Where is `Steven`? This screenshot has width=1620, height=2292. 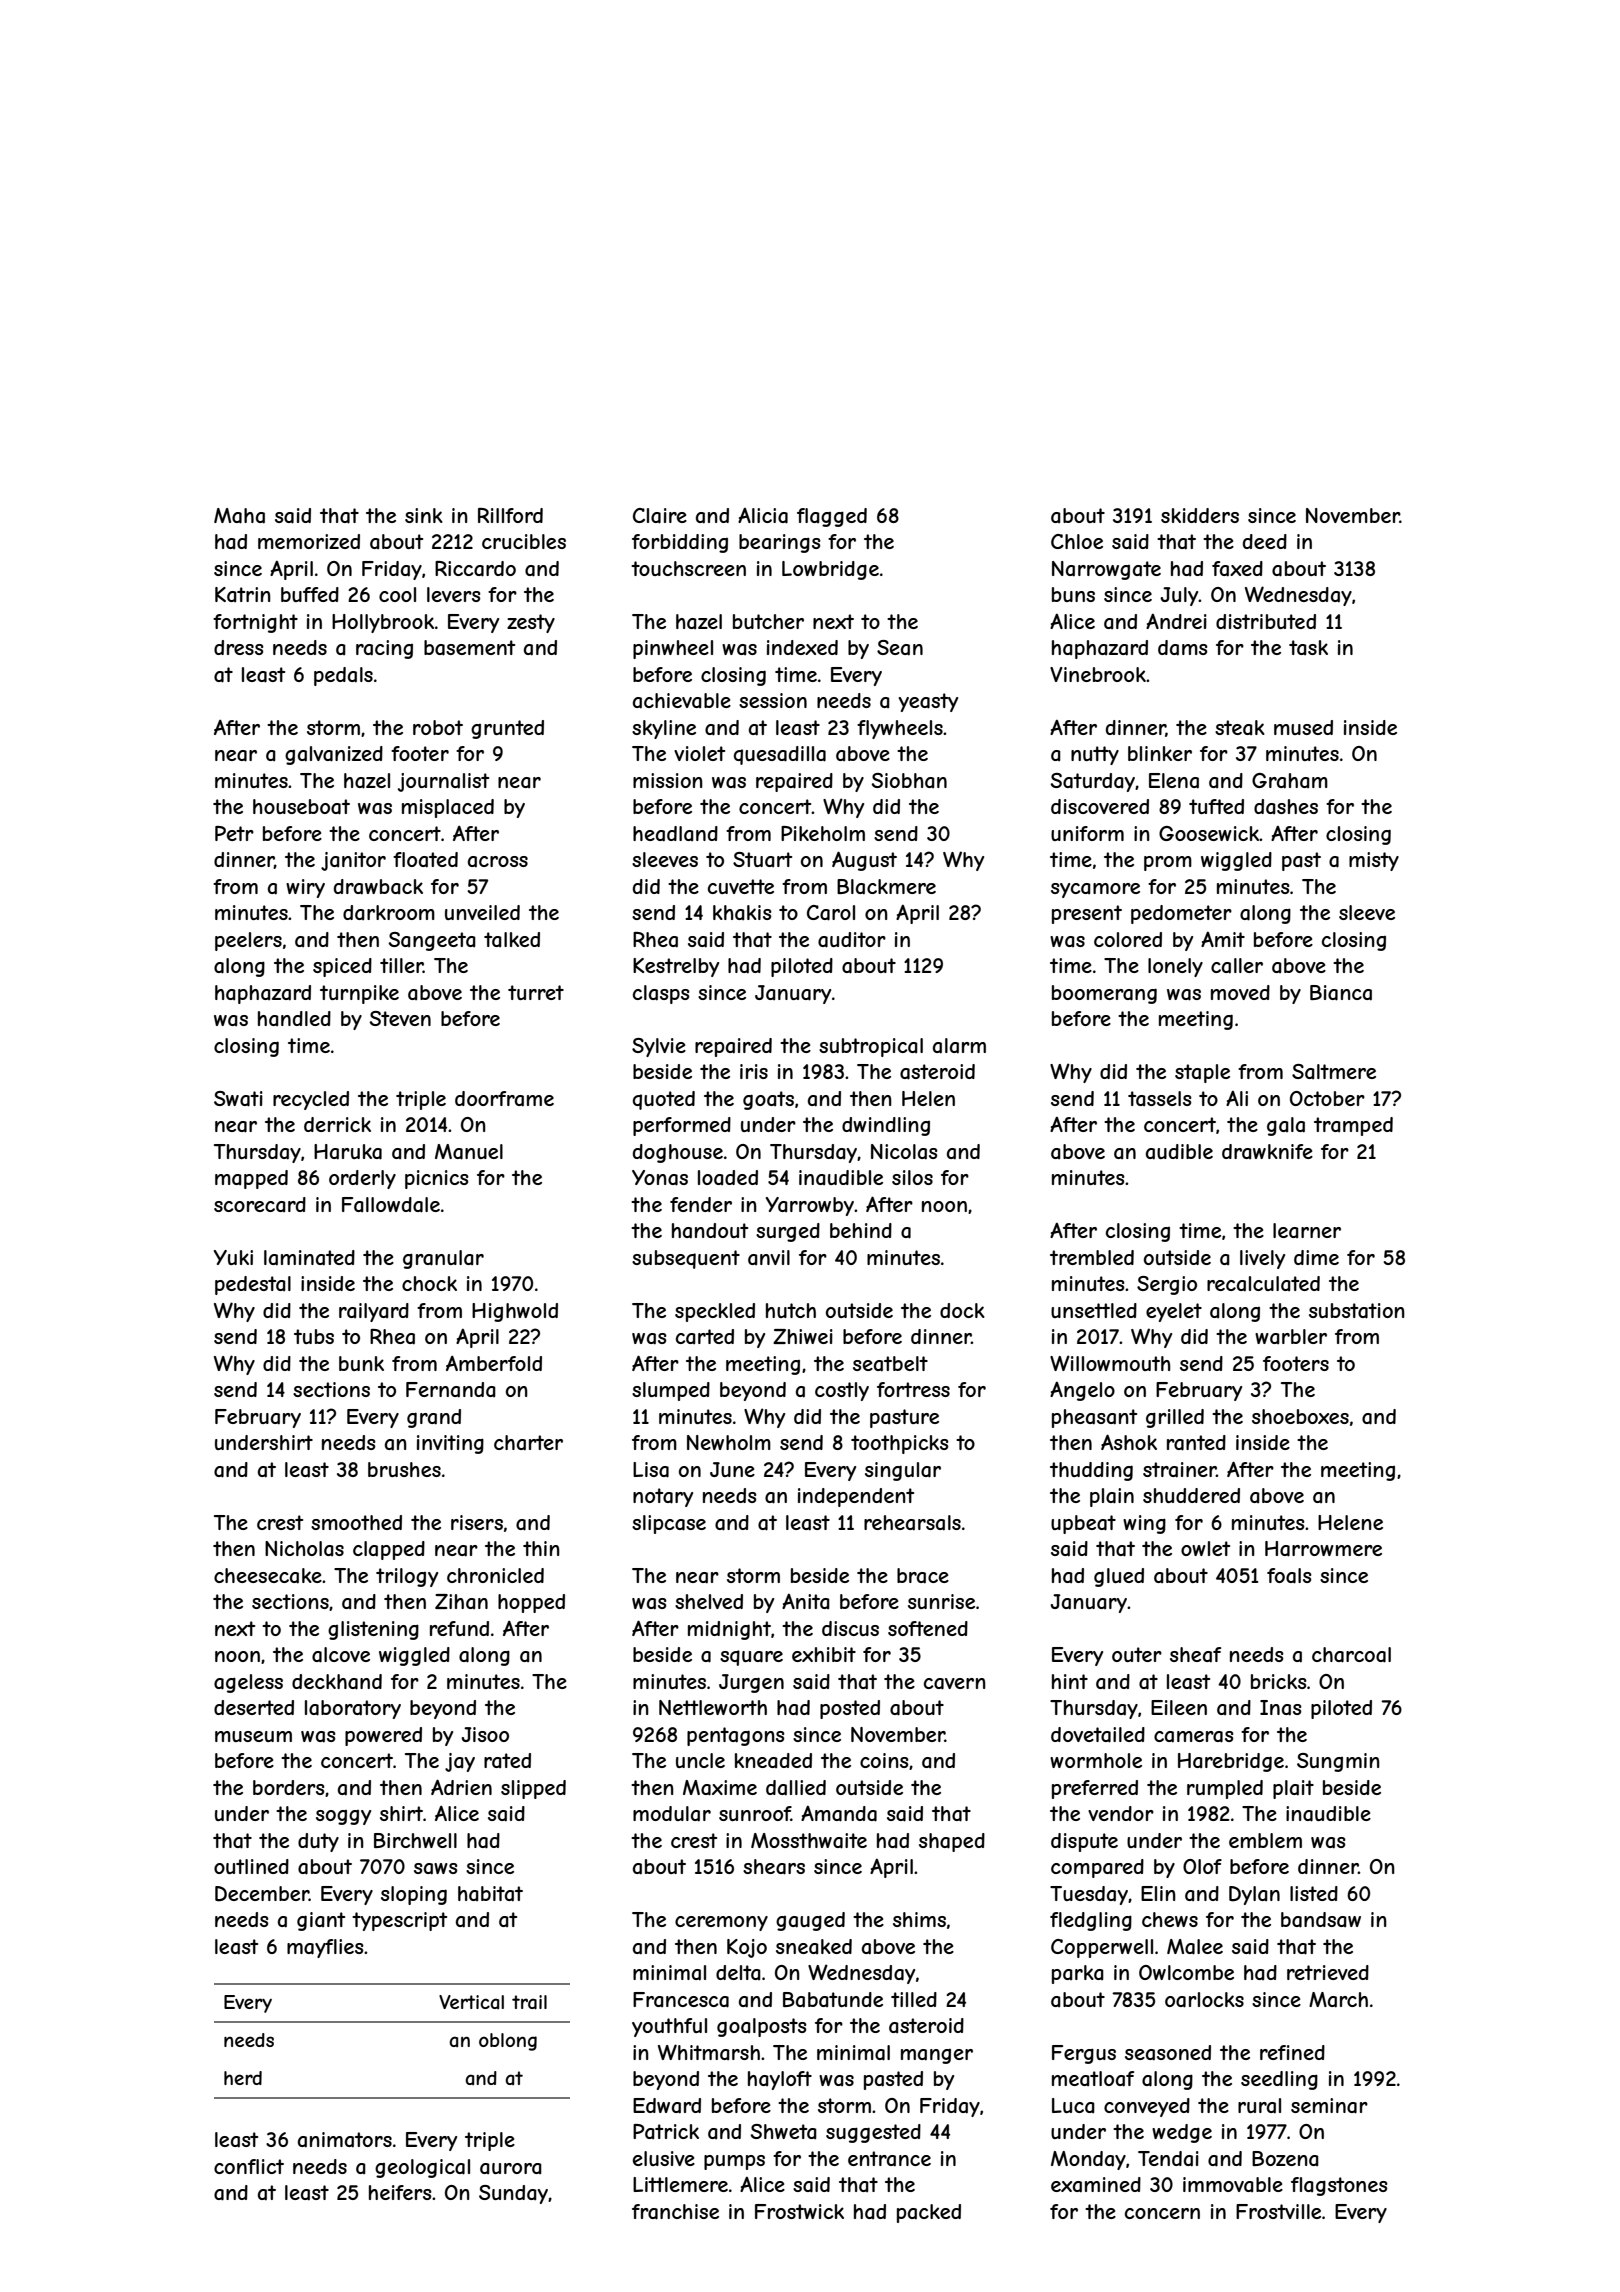
Steven is located at coordinates (400, 1018).
